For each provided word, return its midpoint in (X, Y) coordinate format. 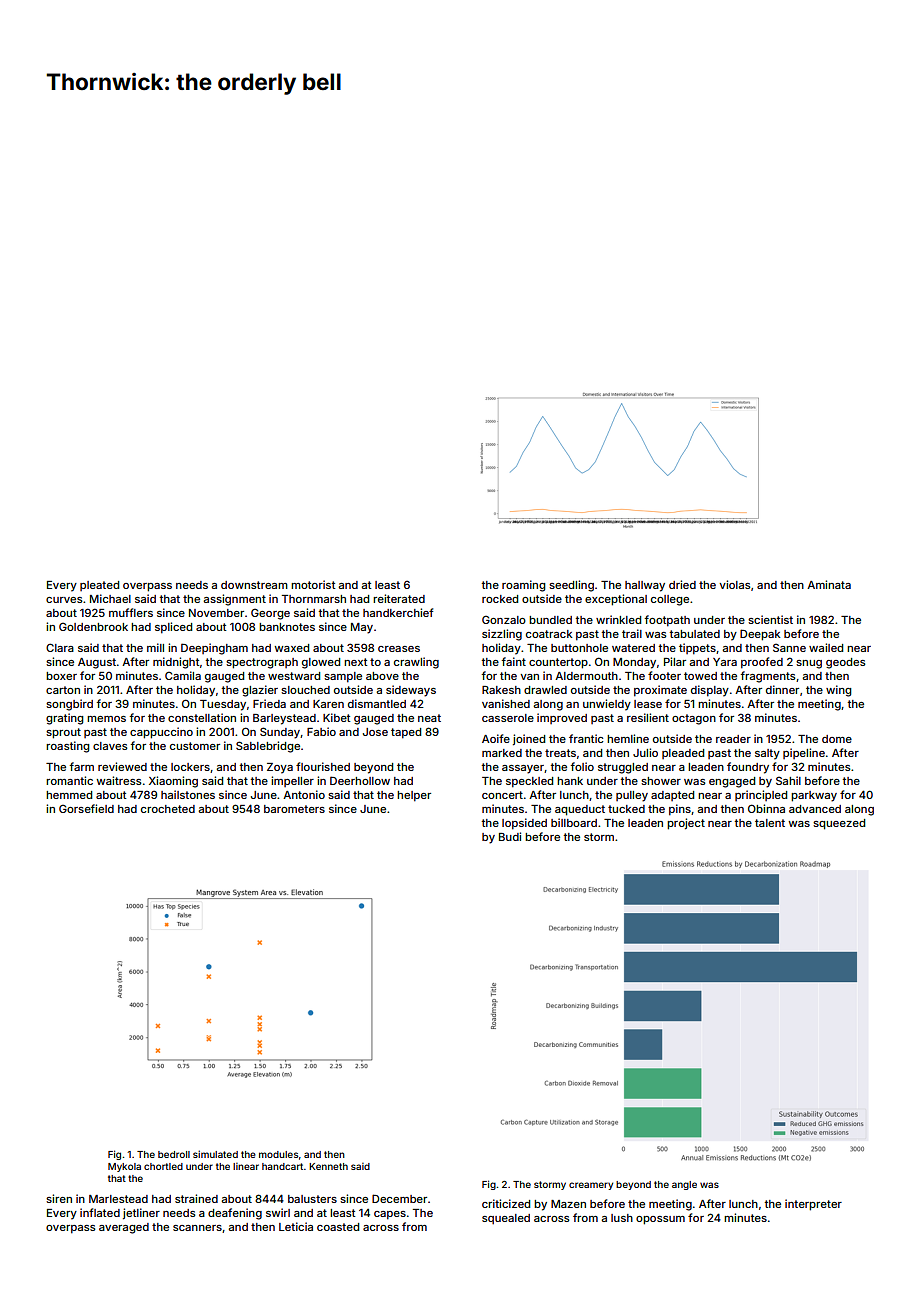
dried (682, 584)
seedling (571, 586)
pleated (99, 586)
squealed (506, 1219)
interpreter (813, 1205)
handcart (282, 1166)
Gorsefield (86, 808)
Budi (510, 836)
